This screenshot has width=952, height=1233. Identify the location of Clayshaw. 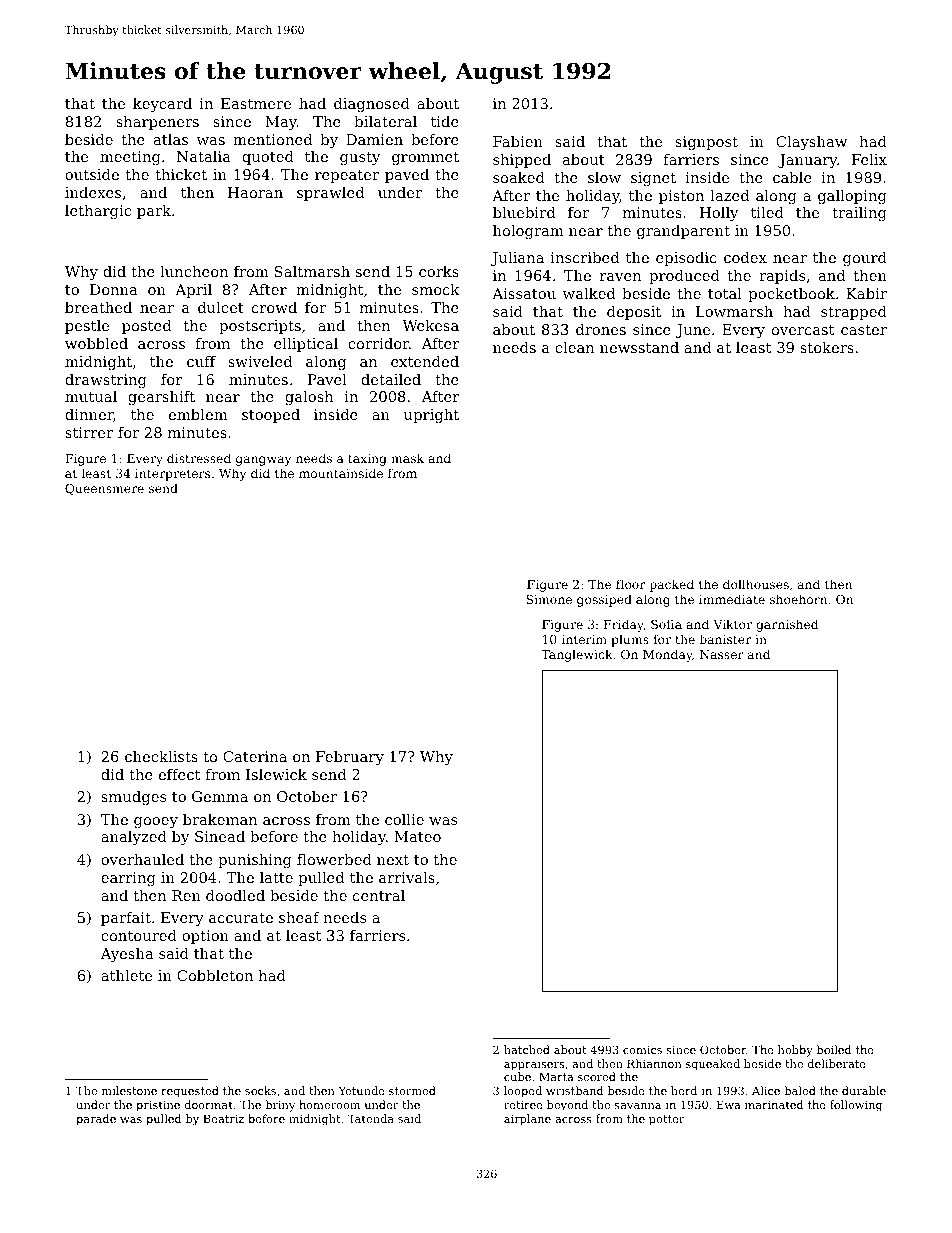
(811, 143).
